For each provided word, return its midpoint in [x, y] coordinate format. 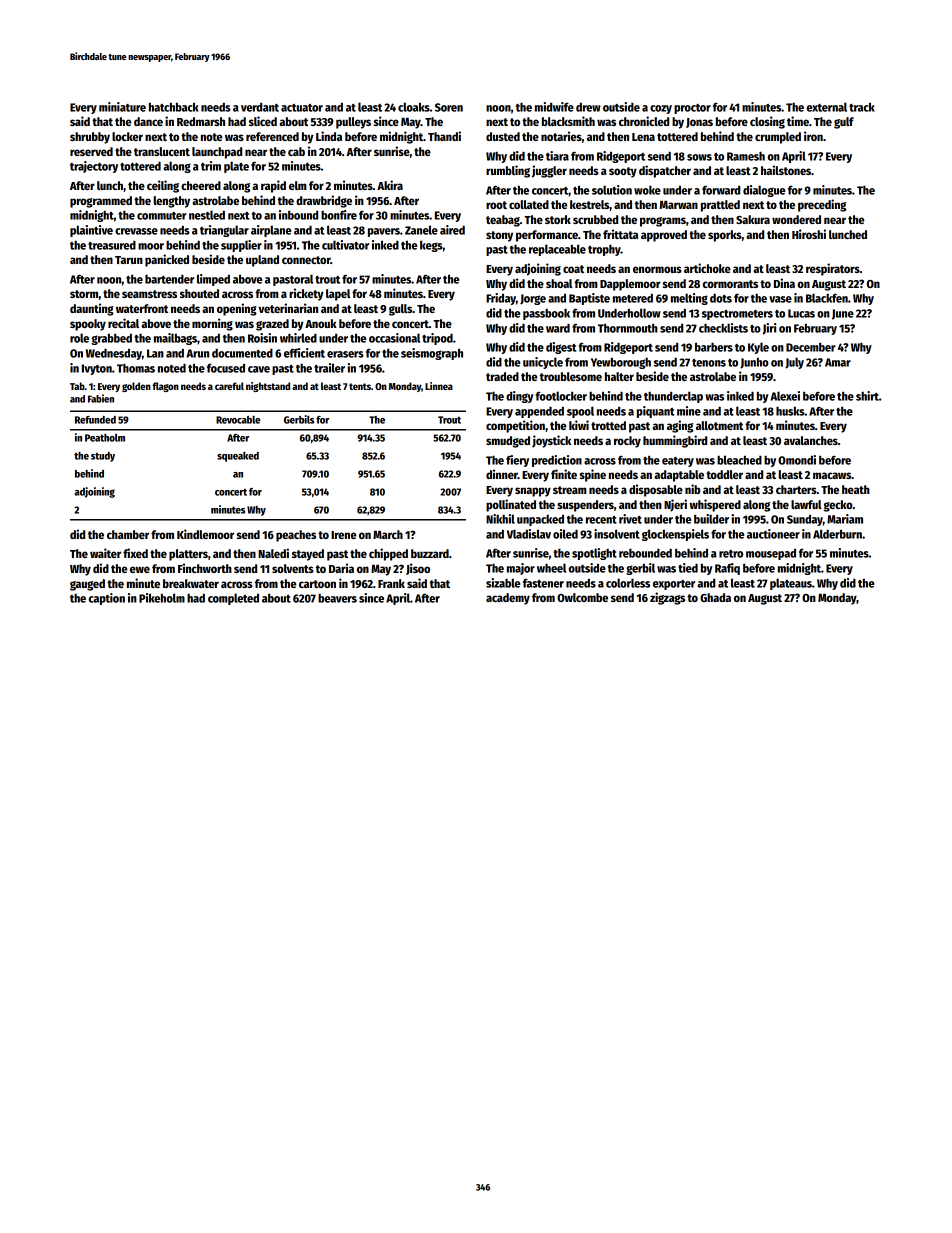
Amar [838, 362]
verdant [260, 107]
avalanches [811, 440]
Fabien [101, 398]
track [862, 107]
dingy [520, 397]
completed [233, 599]
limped [213, 280]
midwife [554, 107]
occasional [394, 338]
